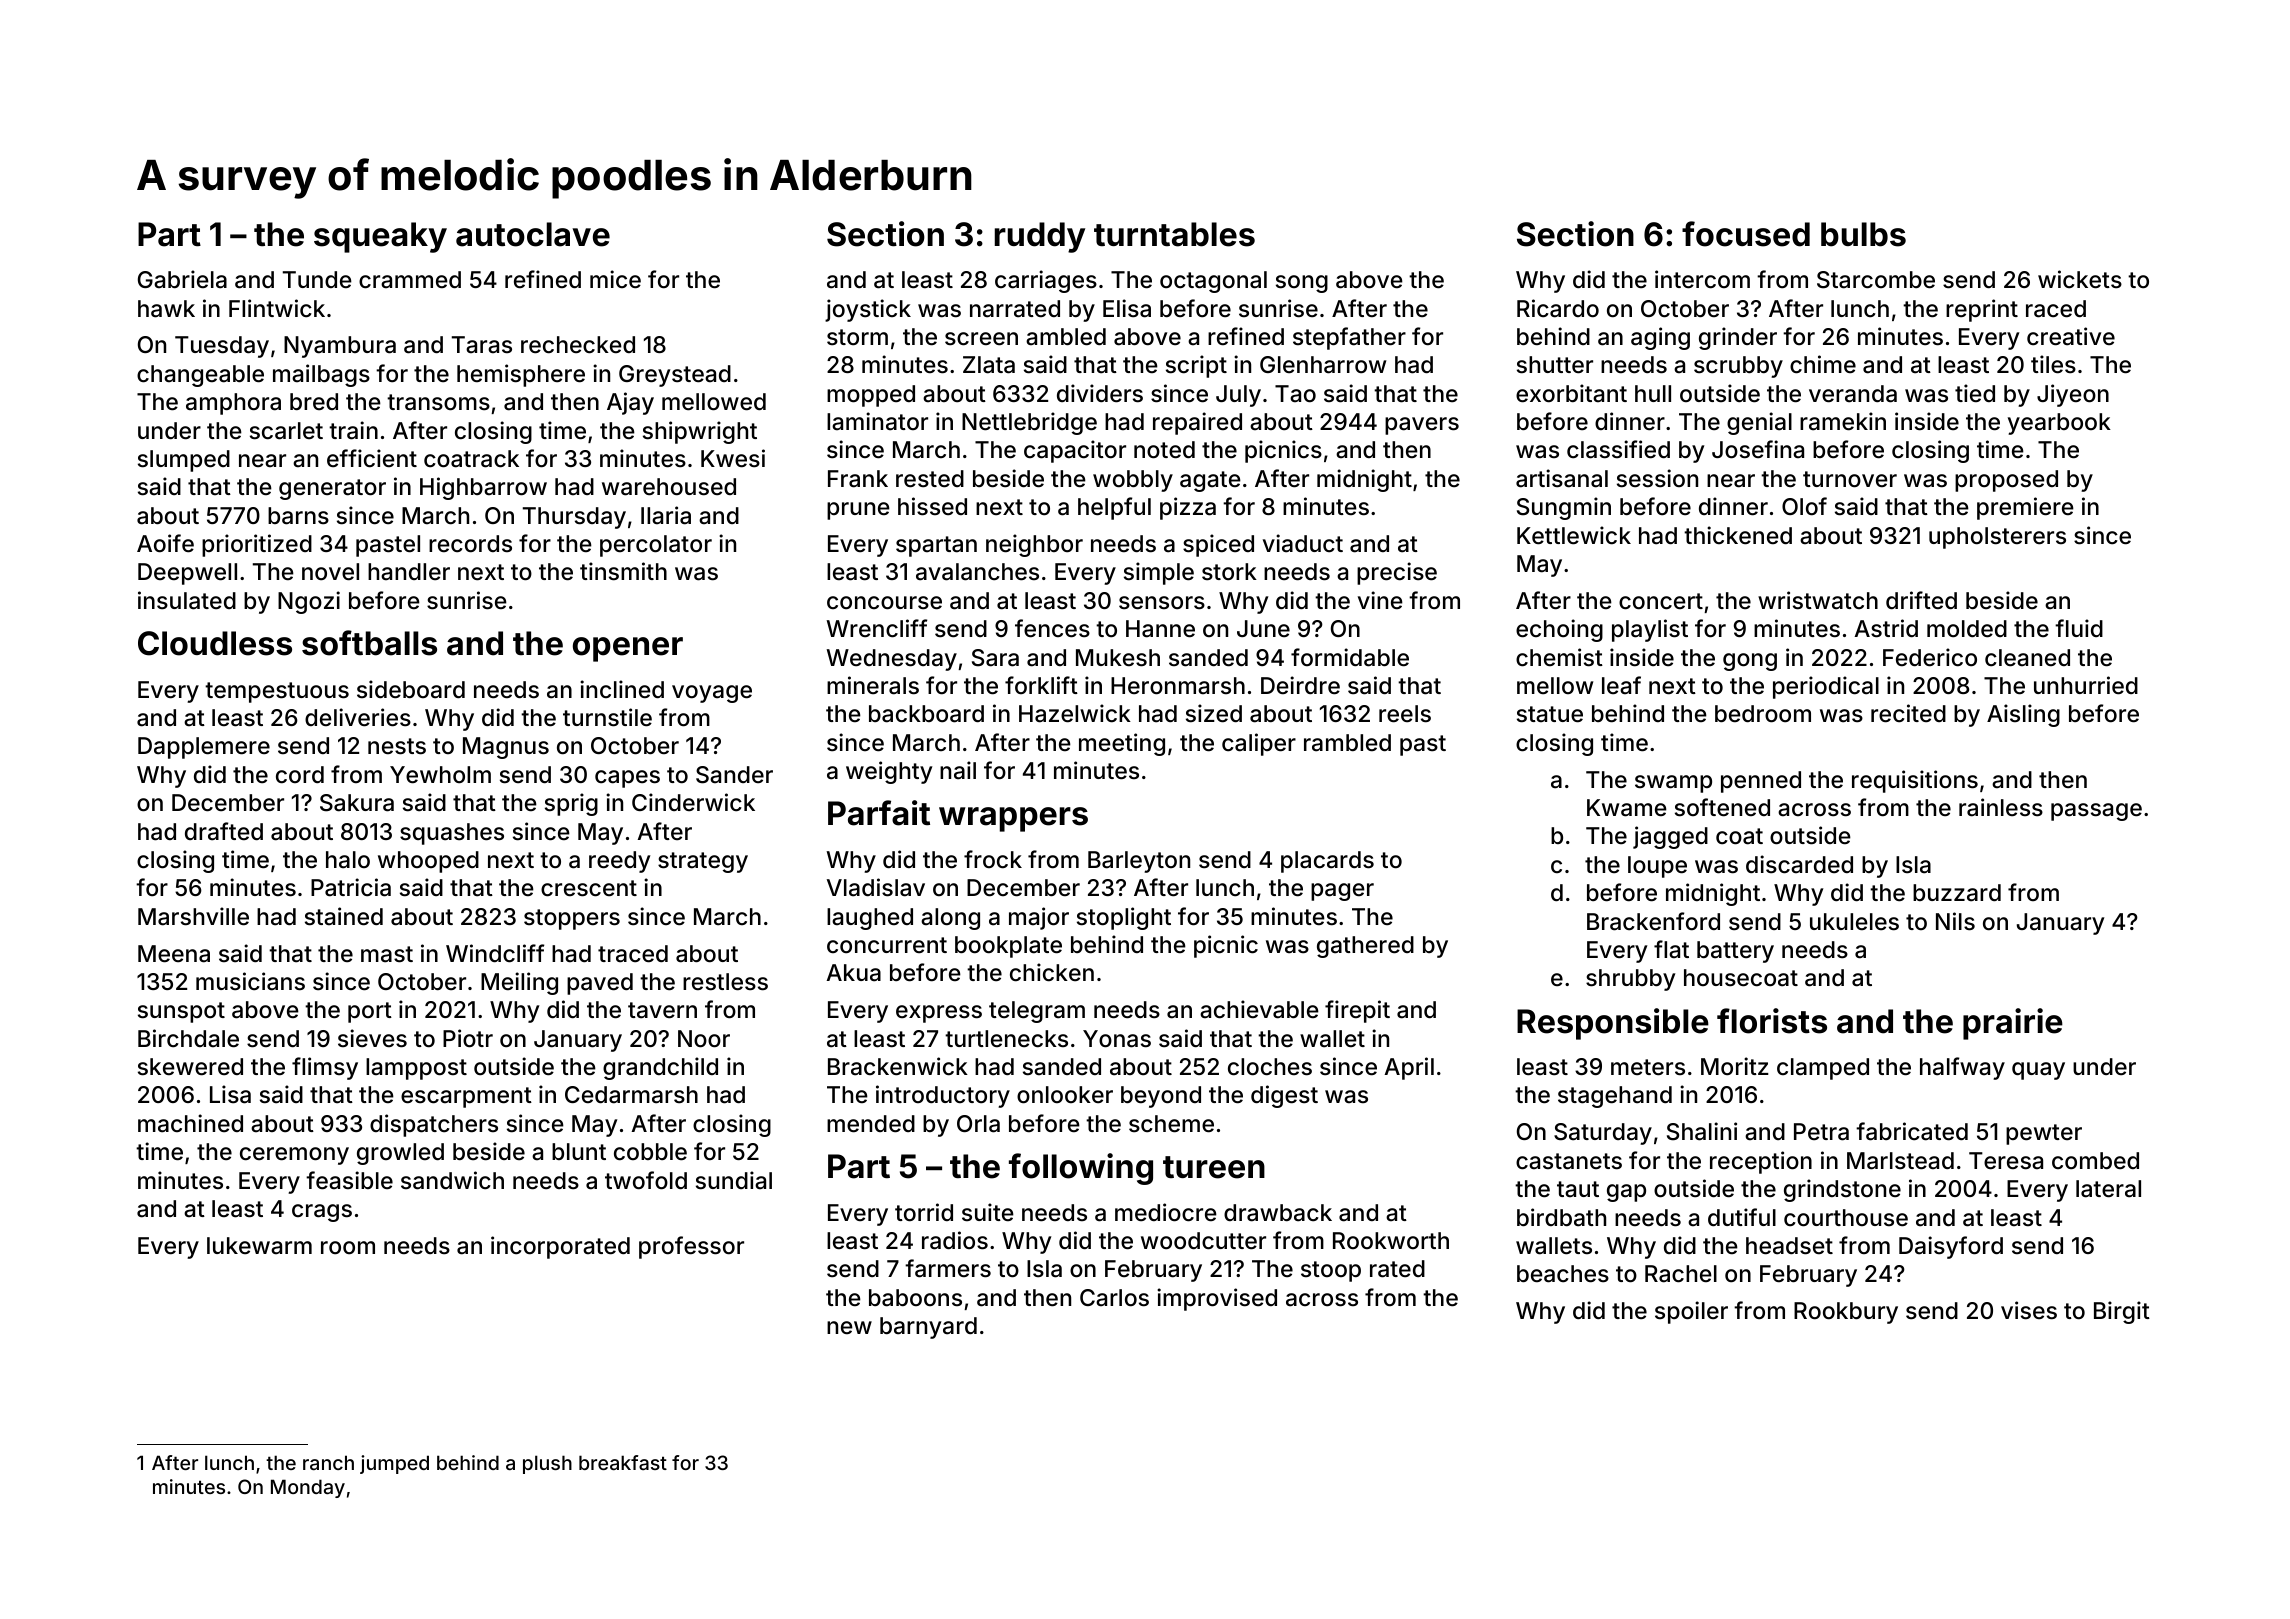 The image size is (2290, 1619). Describe the element at coordinates (578, 345) in the screenshot. I see `rechecked` at that location.
